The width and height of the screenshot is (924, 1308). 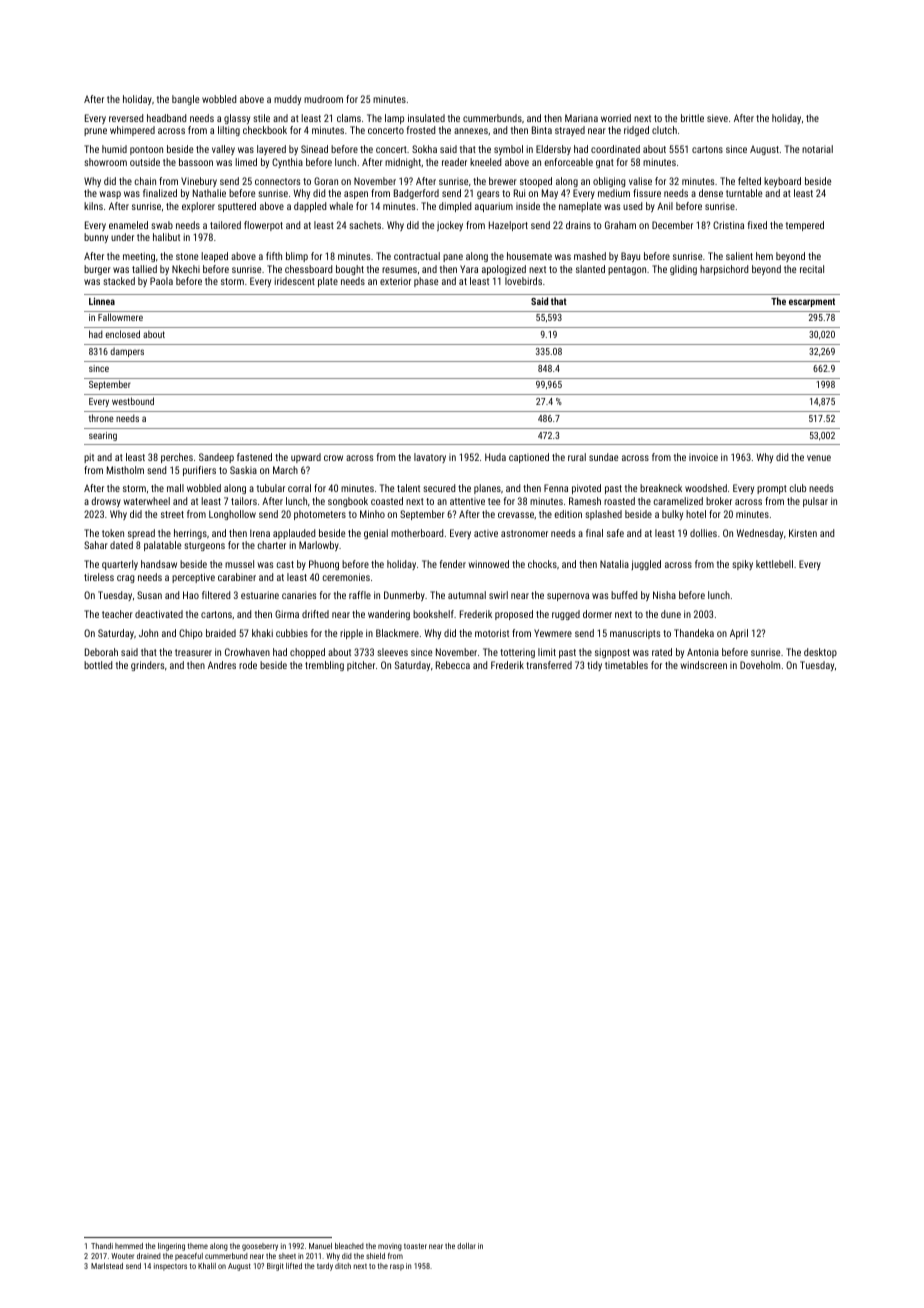 I want to click on Doveholm, so click(x=760, y=665).
